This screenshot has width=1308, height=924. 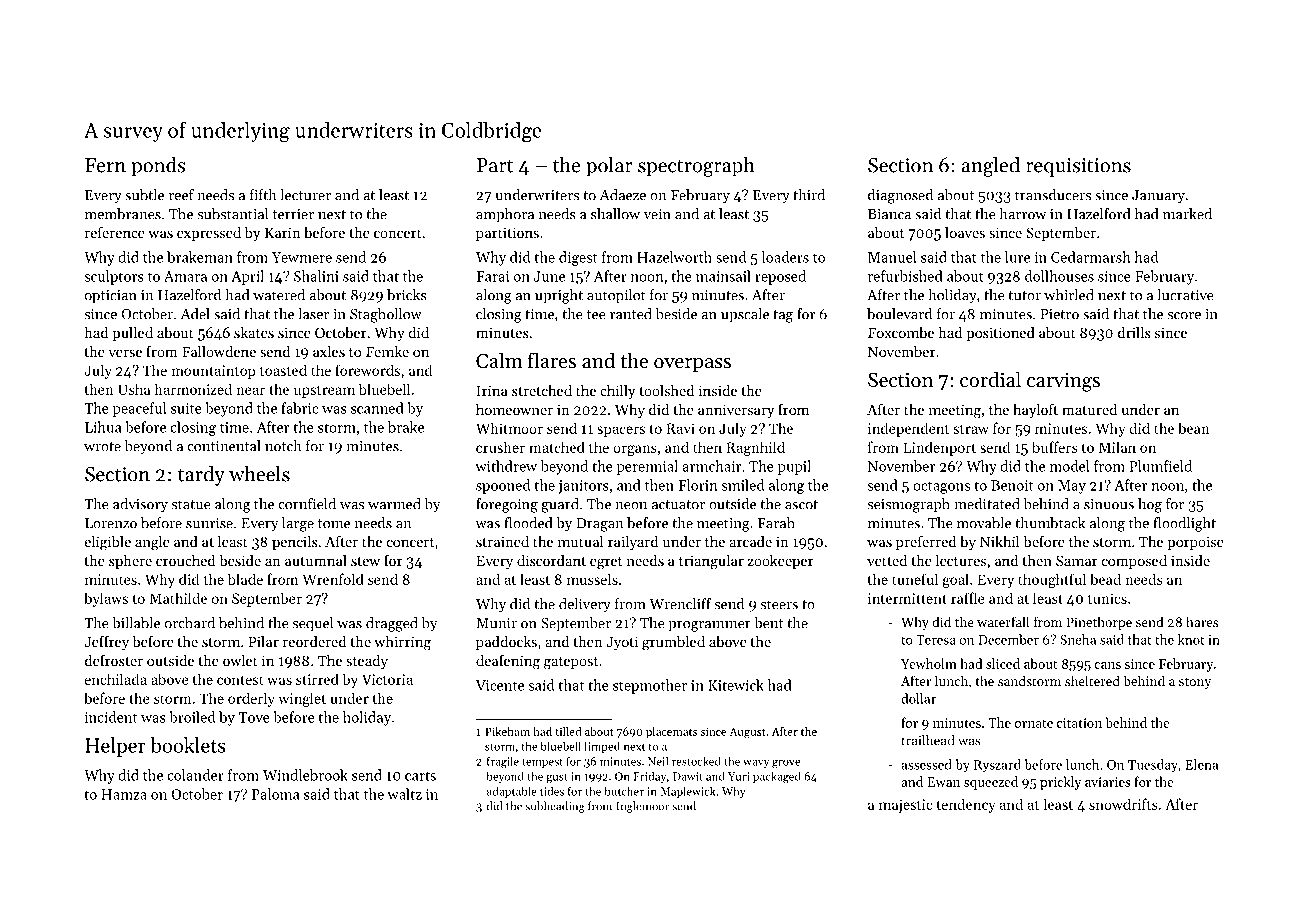 What do you see at coordinates (609, 167) in the screenshot?
I see `polar` at bounding box center [609, 167].
